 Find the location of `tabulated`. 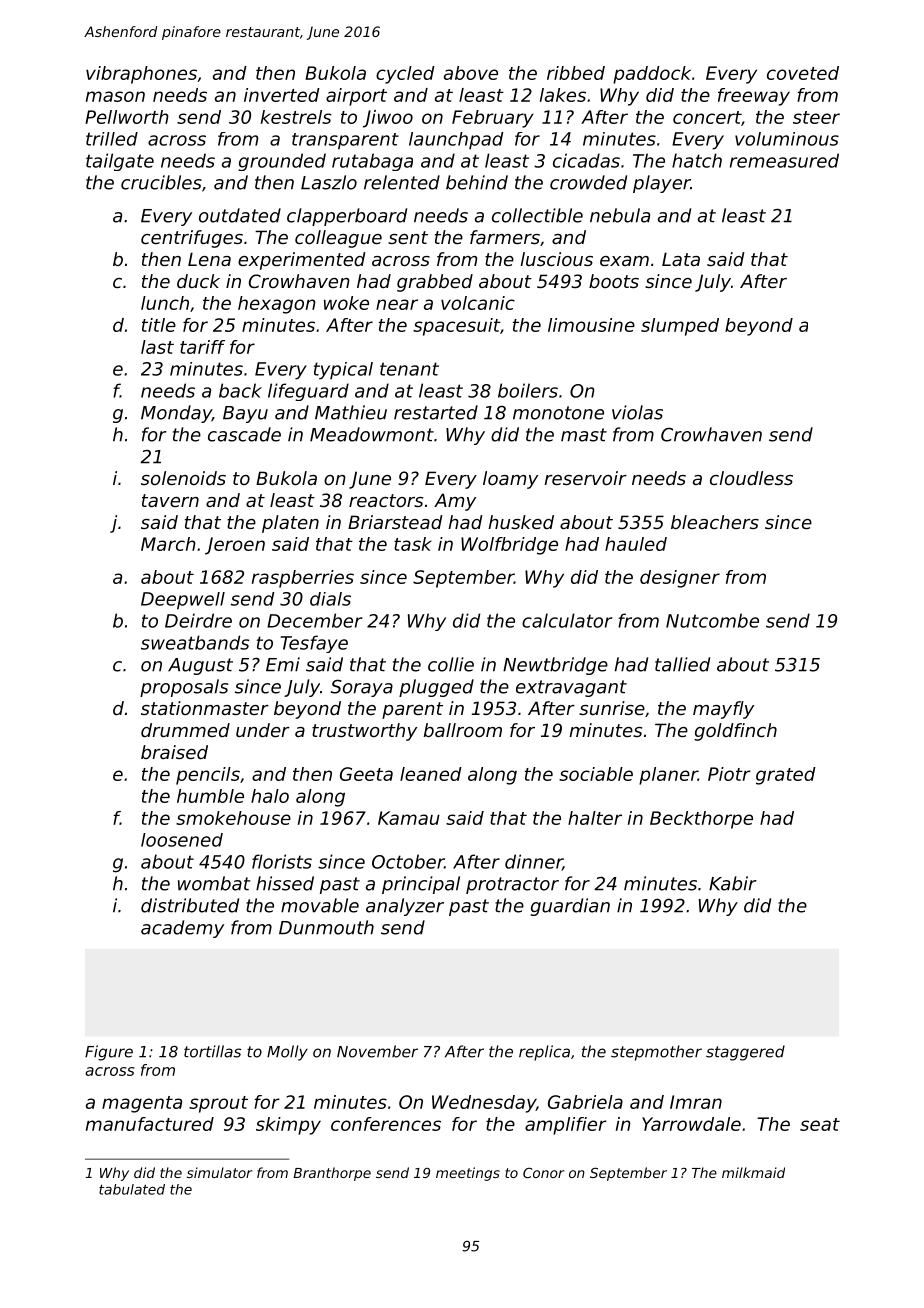

tabulated is located at coordinates (132, 1189).
